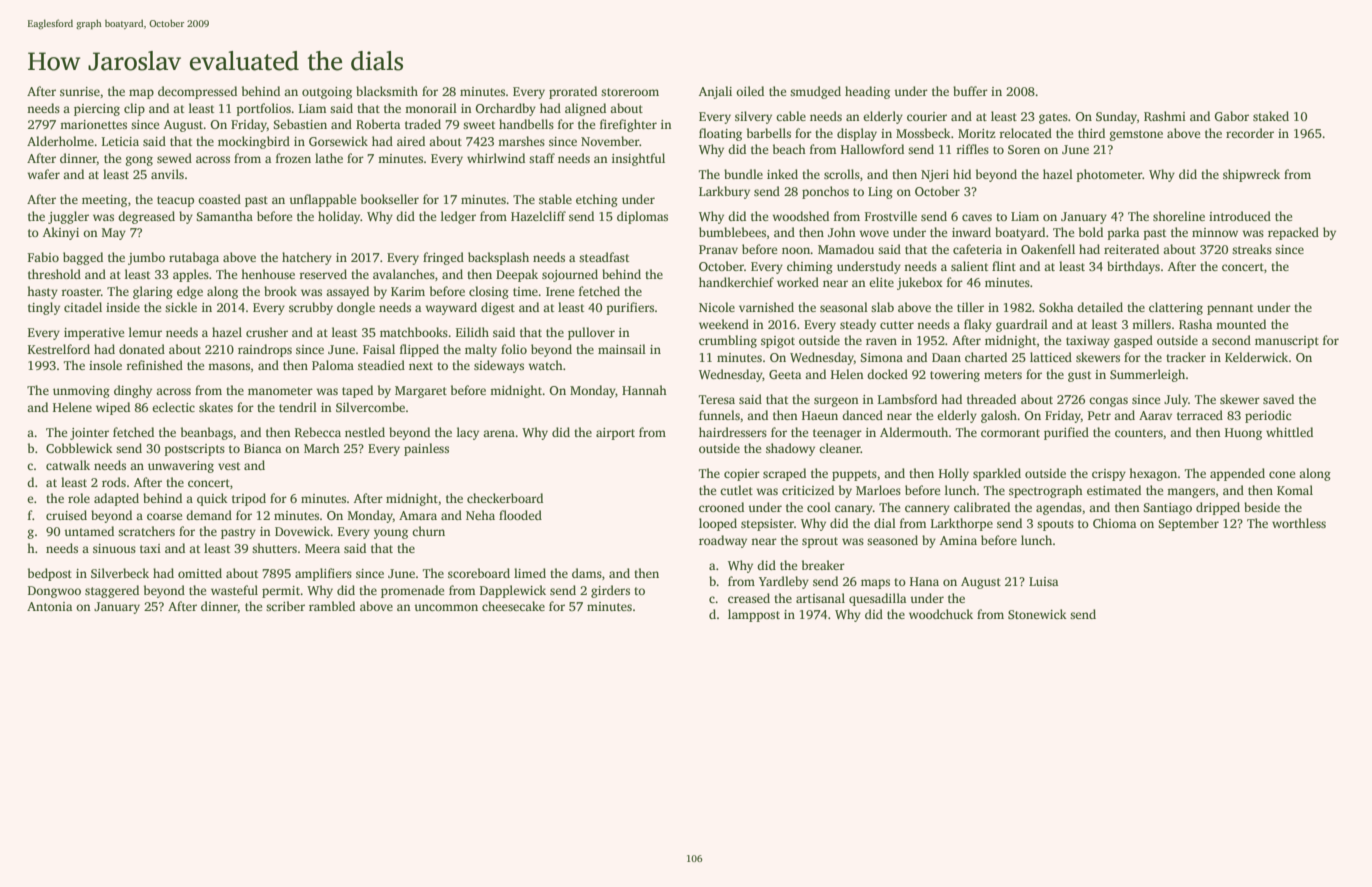 The image size is (1372, 887). What do you see at coordinates (750, 91) in the document?
I see `oiled` at bounding box center [750, 91].
